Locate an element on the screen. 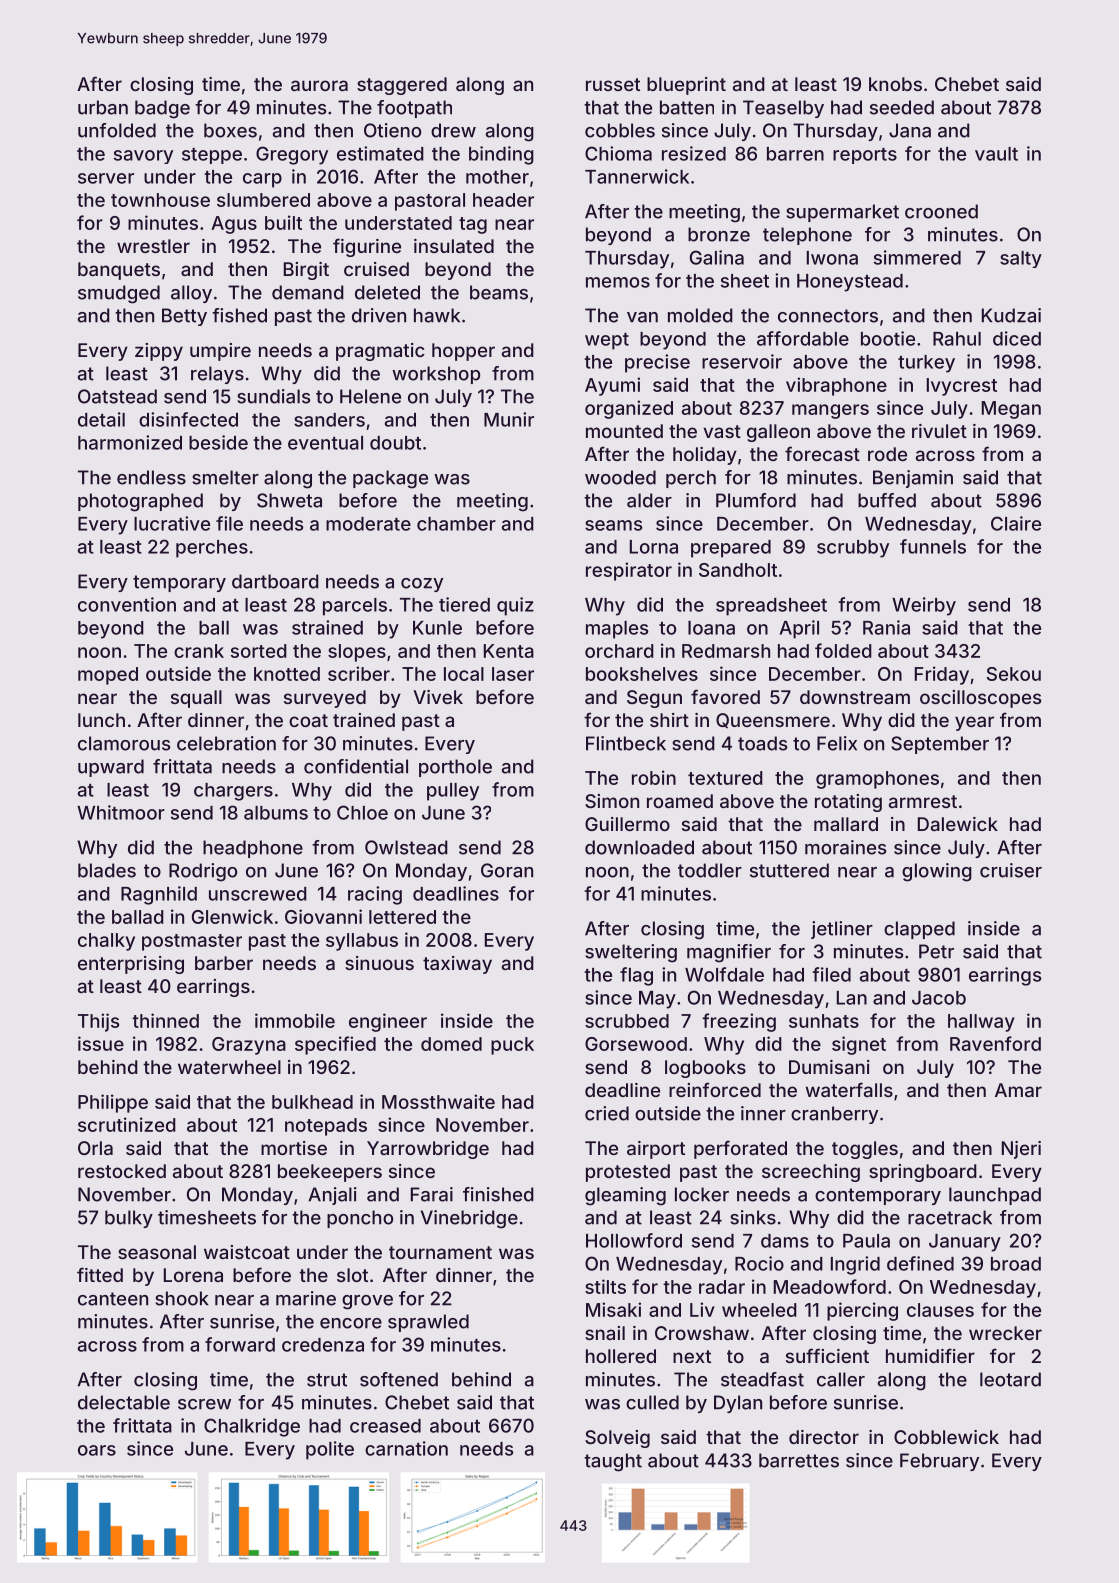 The height and width of the screenshot is (1583, 1119). knobs is located at coordinates (895, 84).
